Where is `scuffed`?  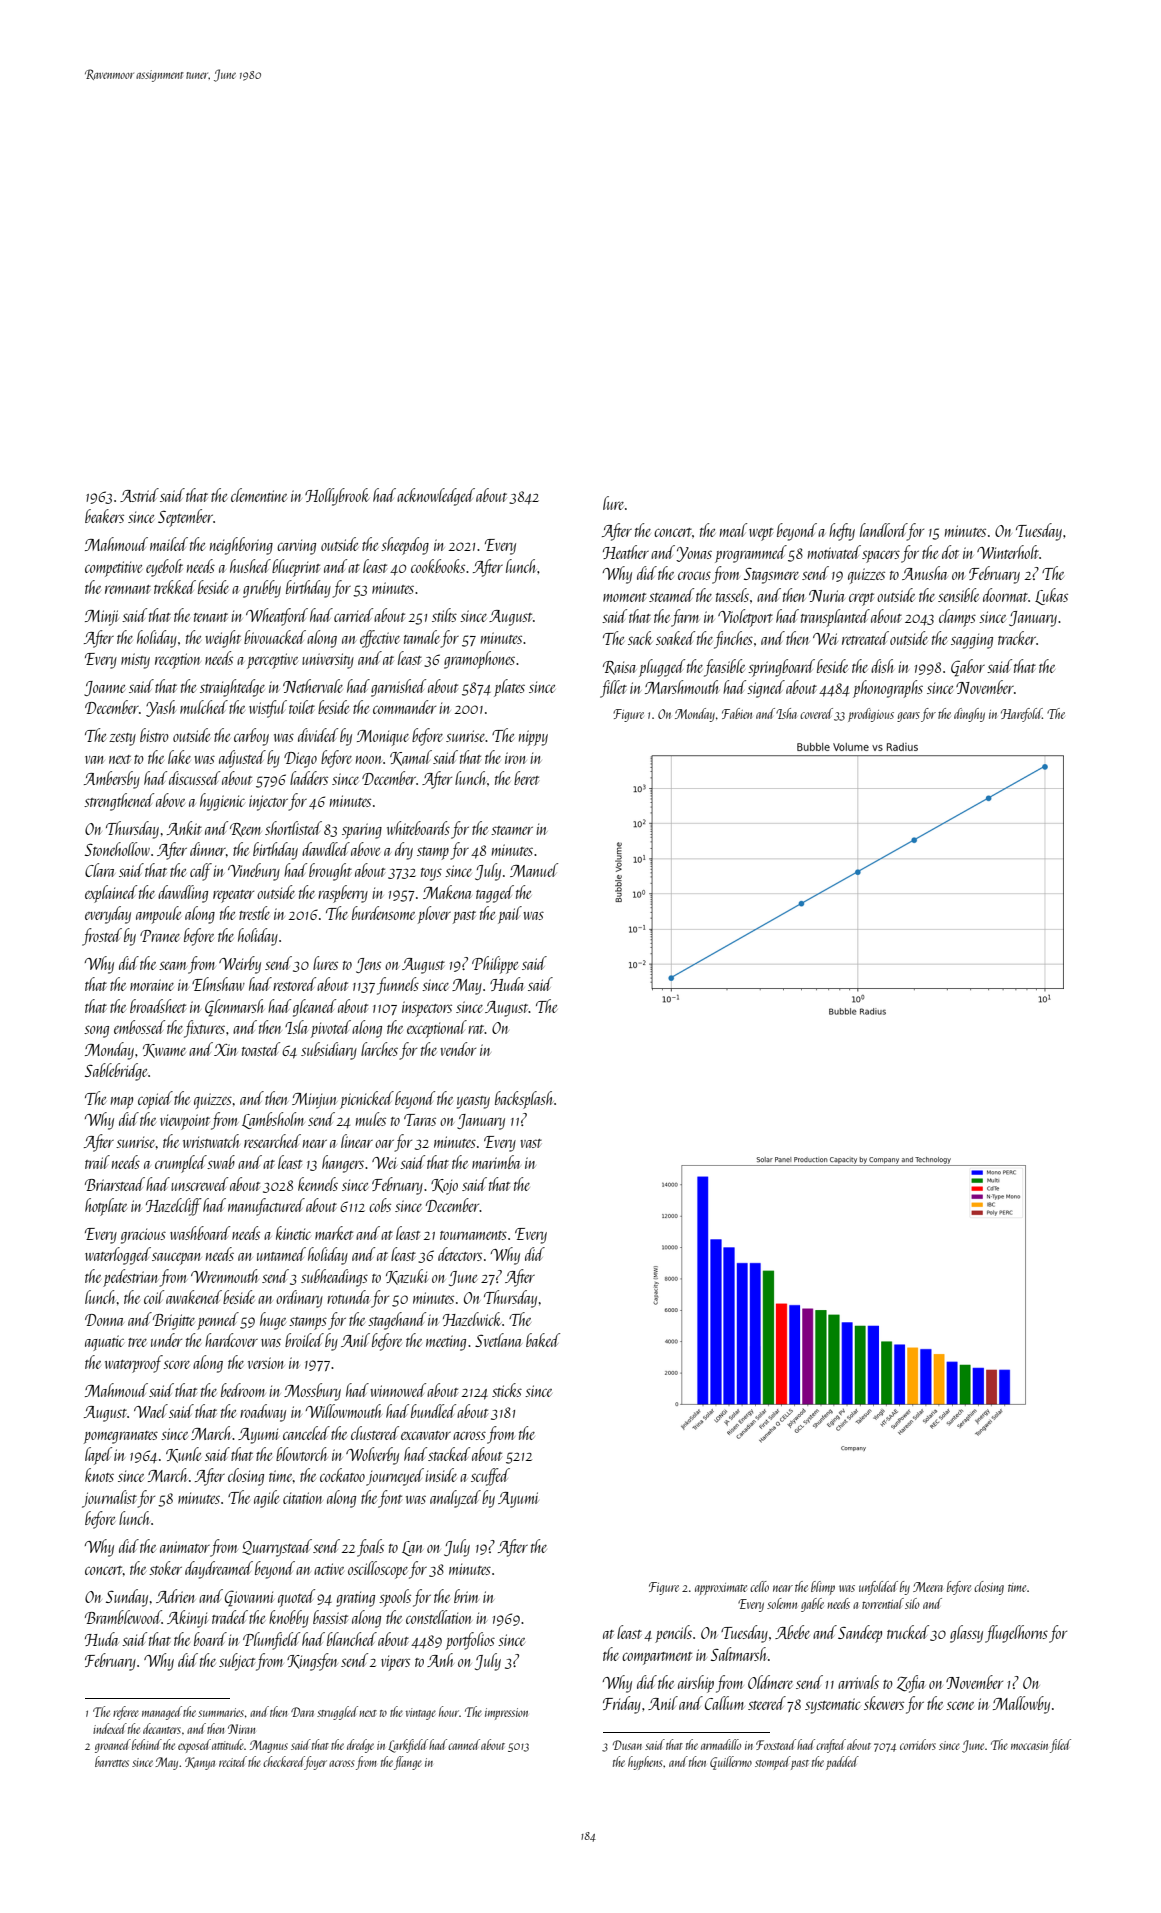
scuffed is located at coordinates (490, 1477).
